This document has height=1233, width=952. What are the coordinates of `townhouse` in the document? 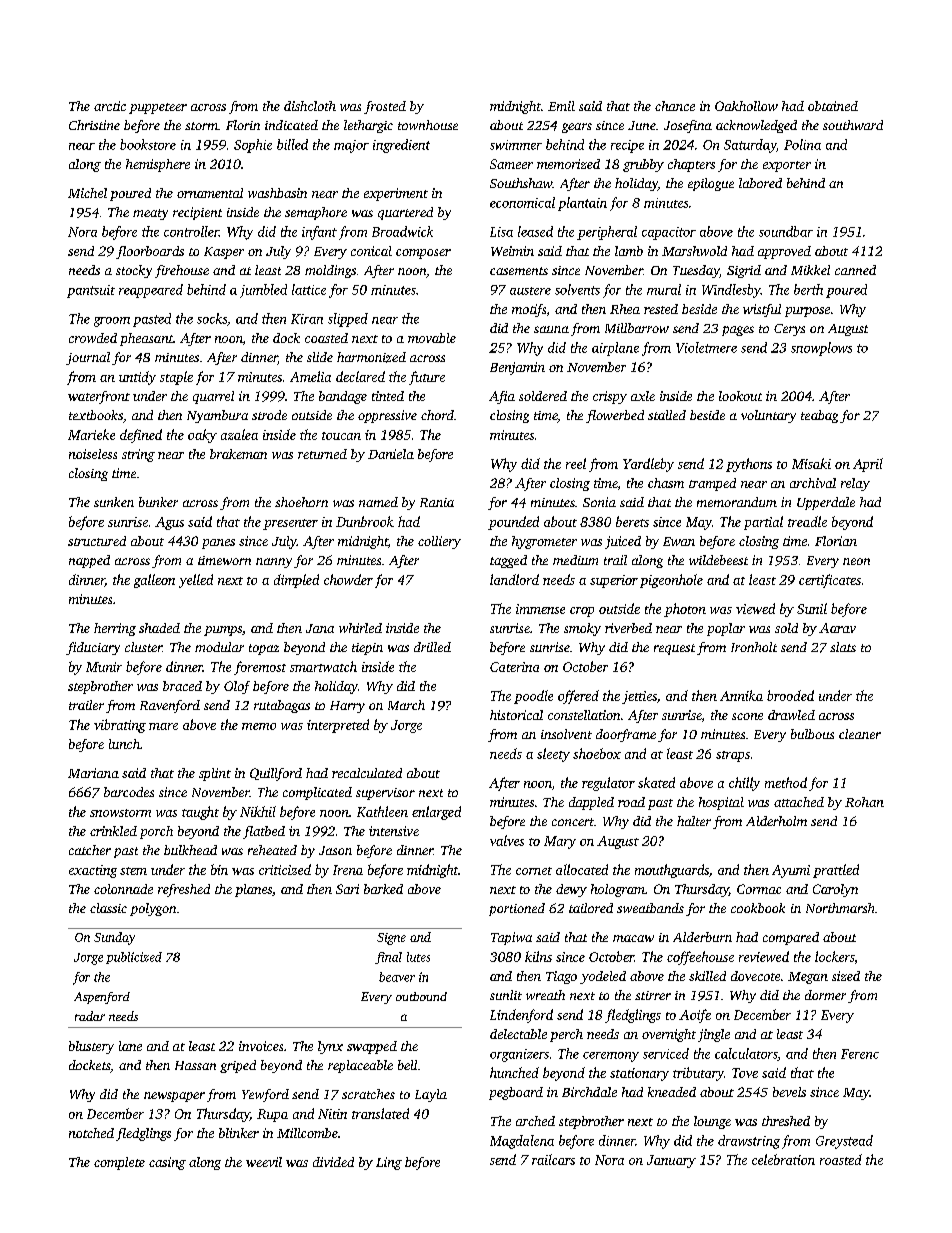 It's located at (428, 125).
